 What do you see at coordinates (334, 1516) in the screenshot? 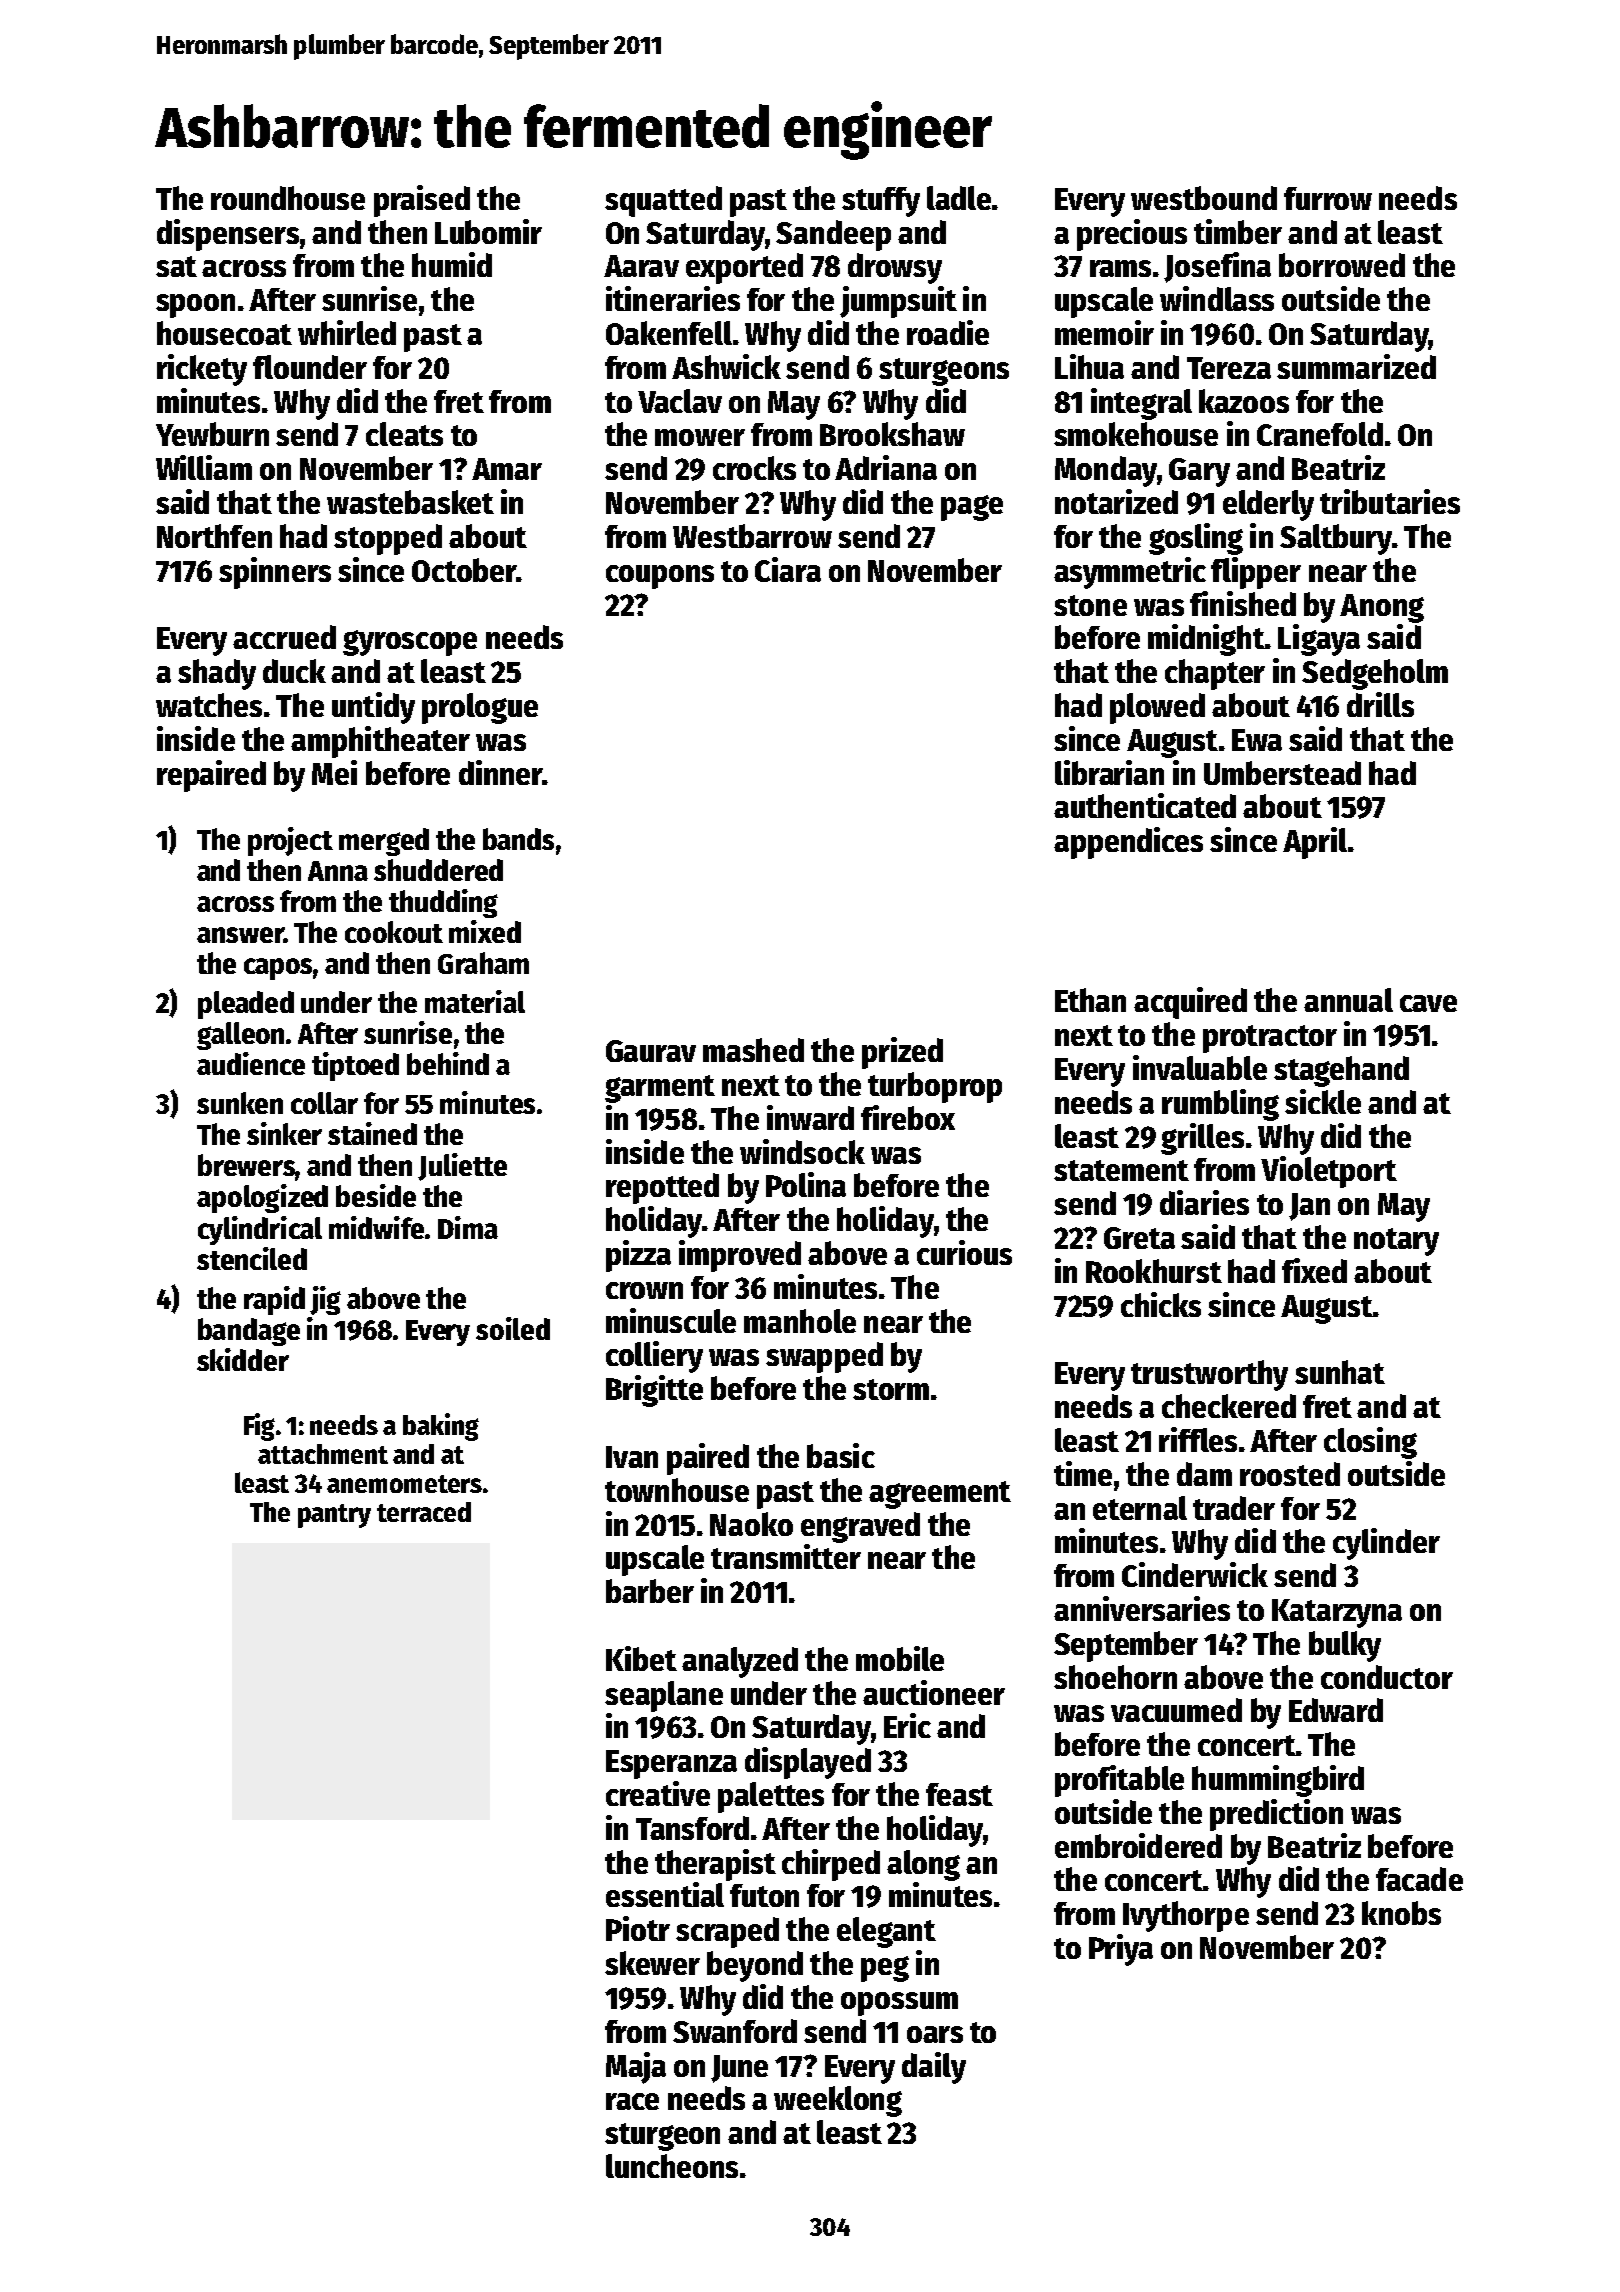
I see `pantry` at bounding box center [334, 1516].
